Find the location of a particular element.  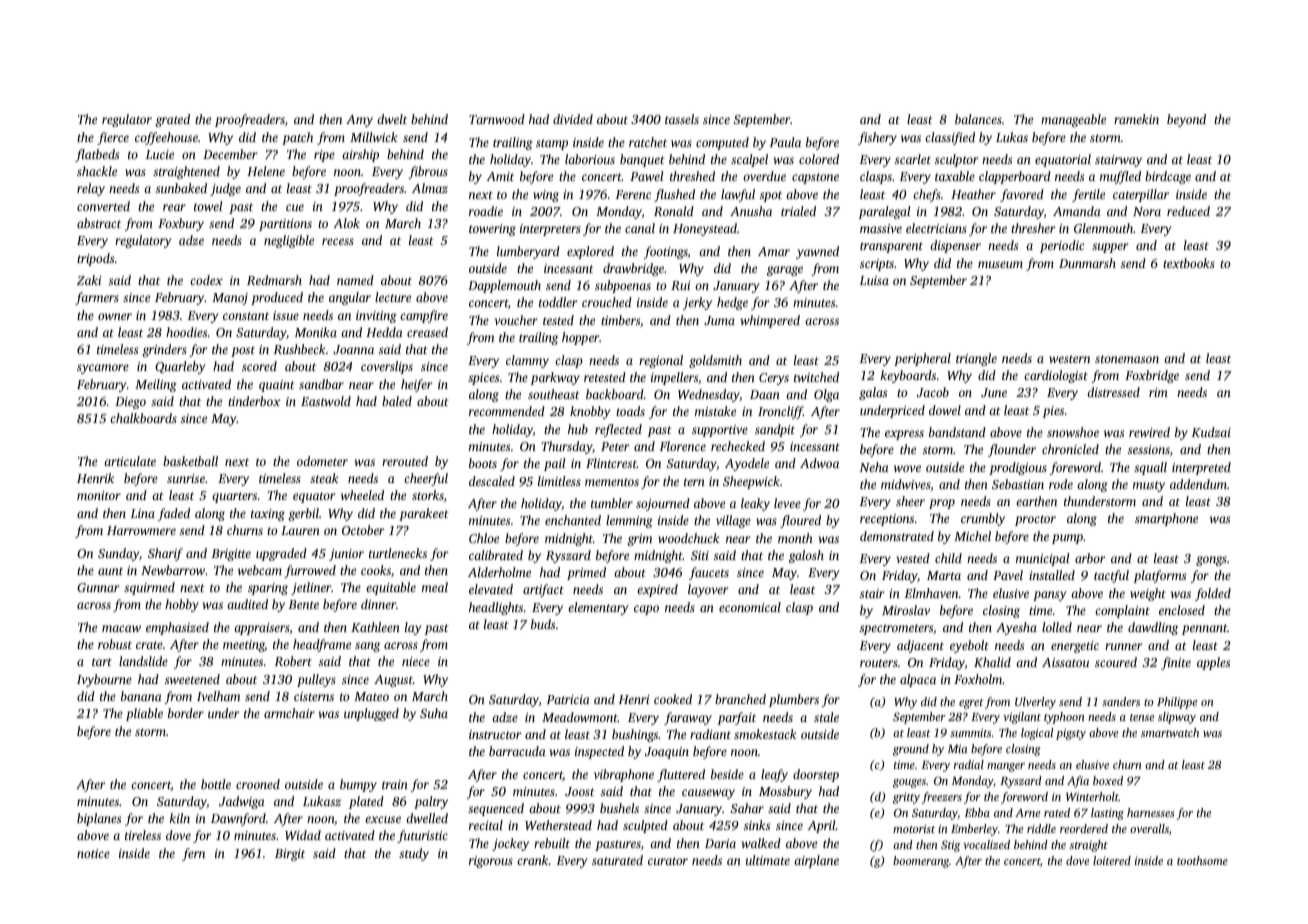

squall is located at coordinates (1150, 468).
